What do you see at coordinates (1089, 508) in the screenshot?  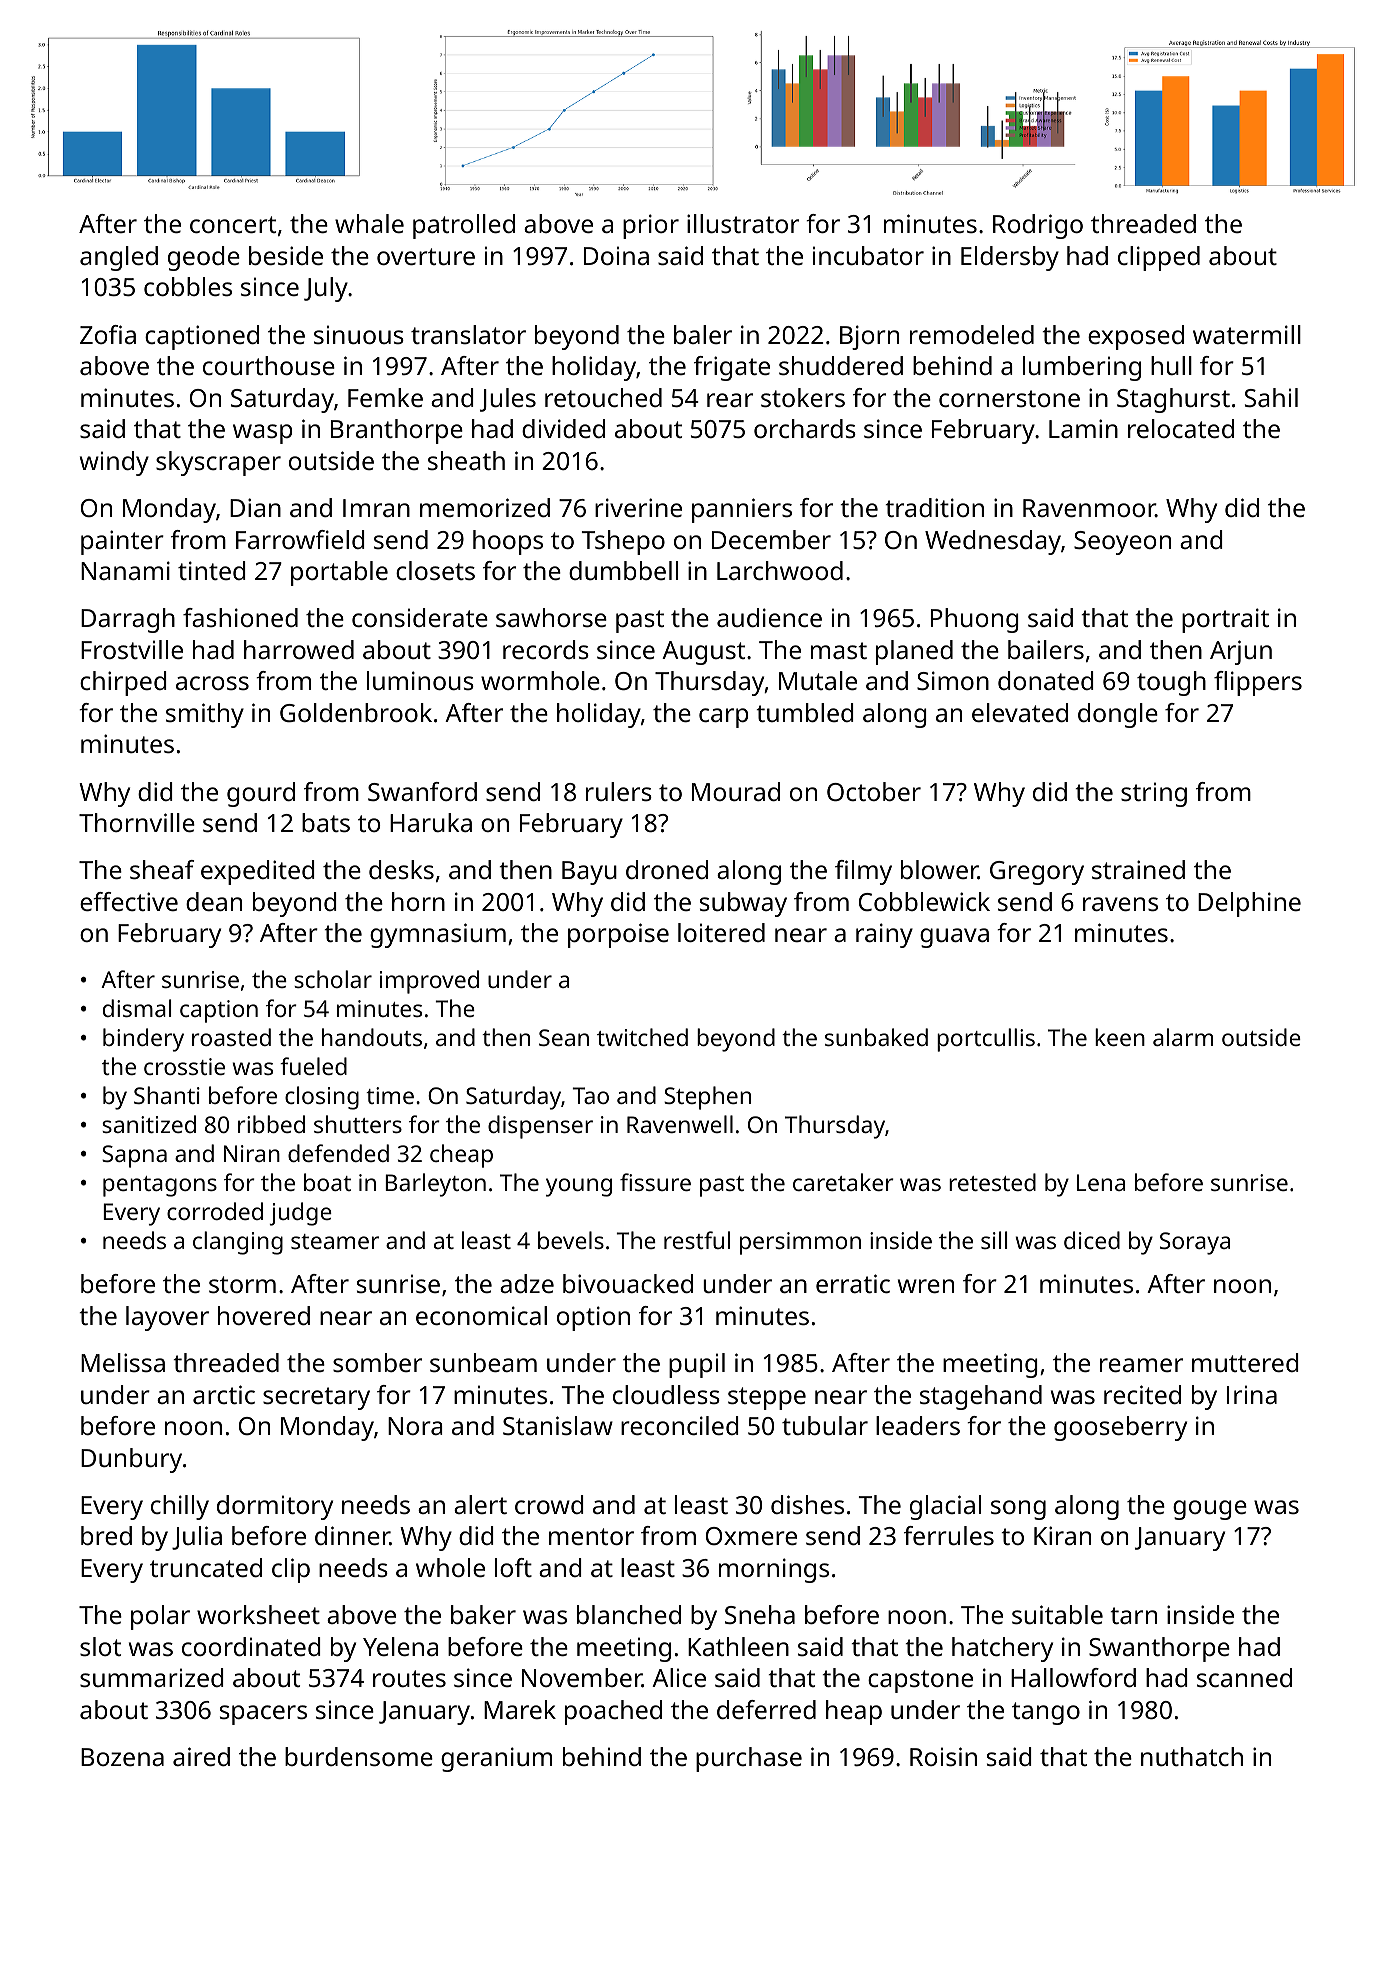 I see `Ravenmoor` at bounding box center [1089, 508].
